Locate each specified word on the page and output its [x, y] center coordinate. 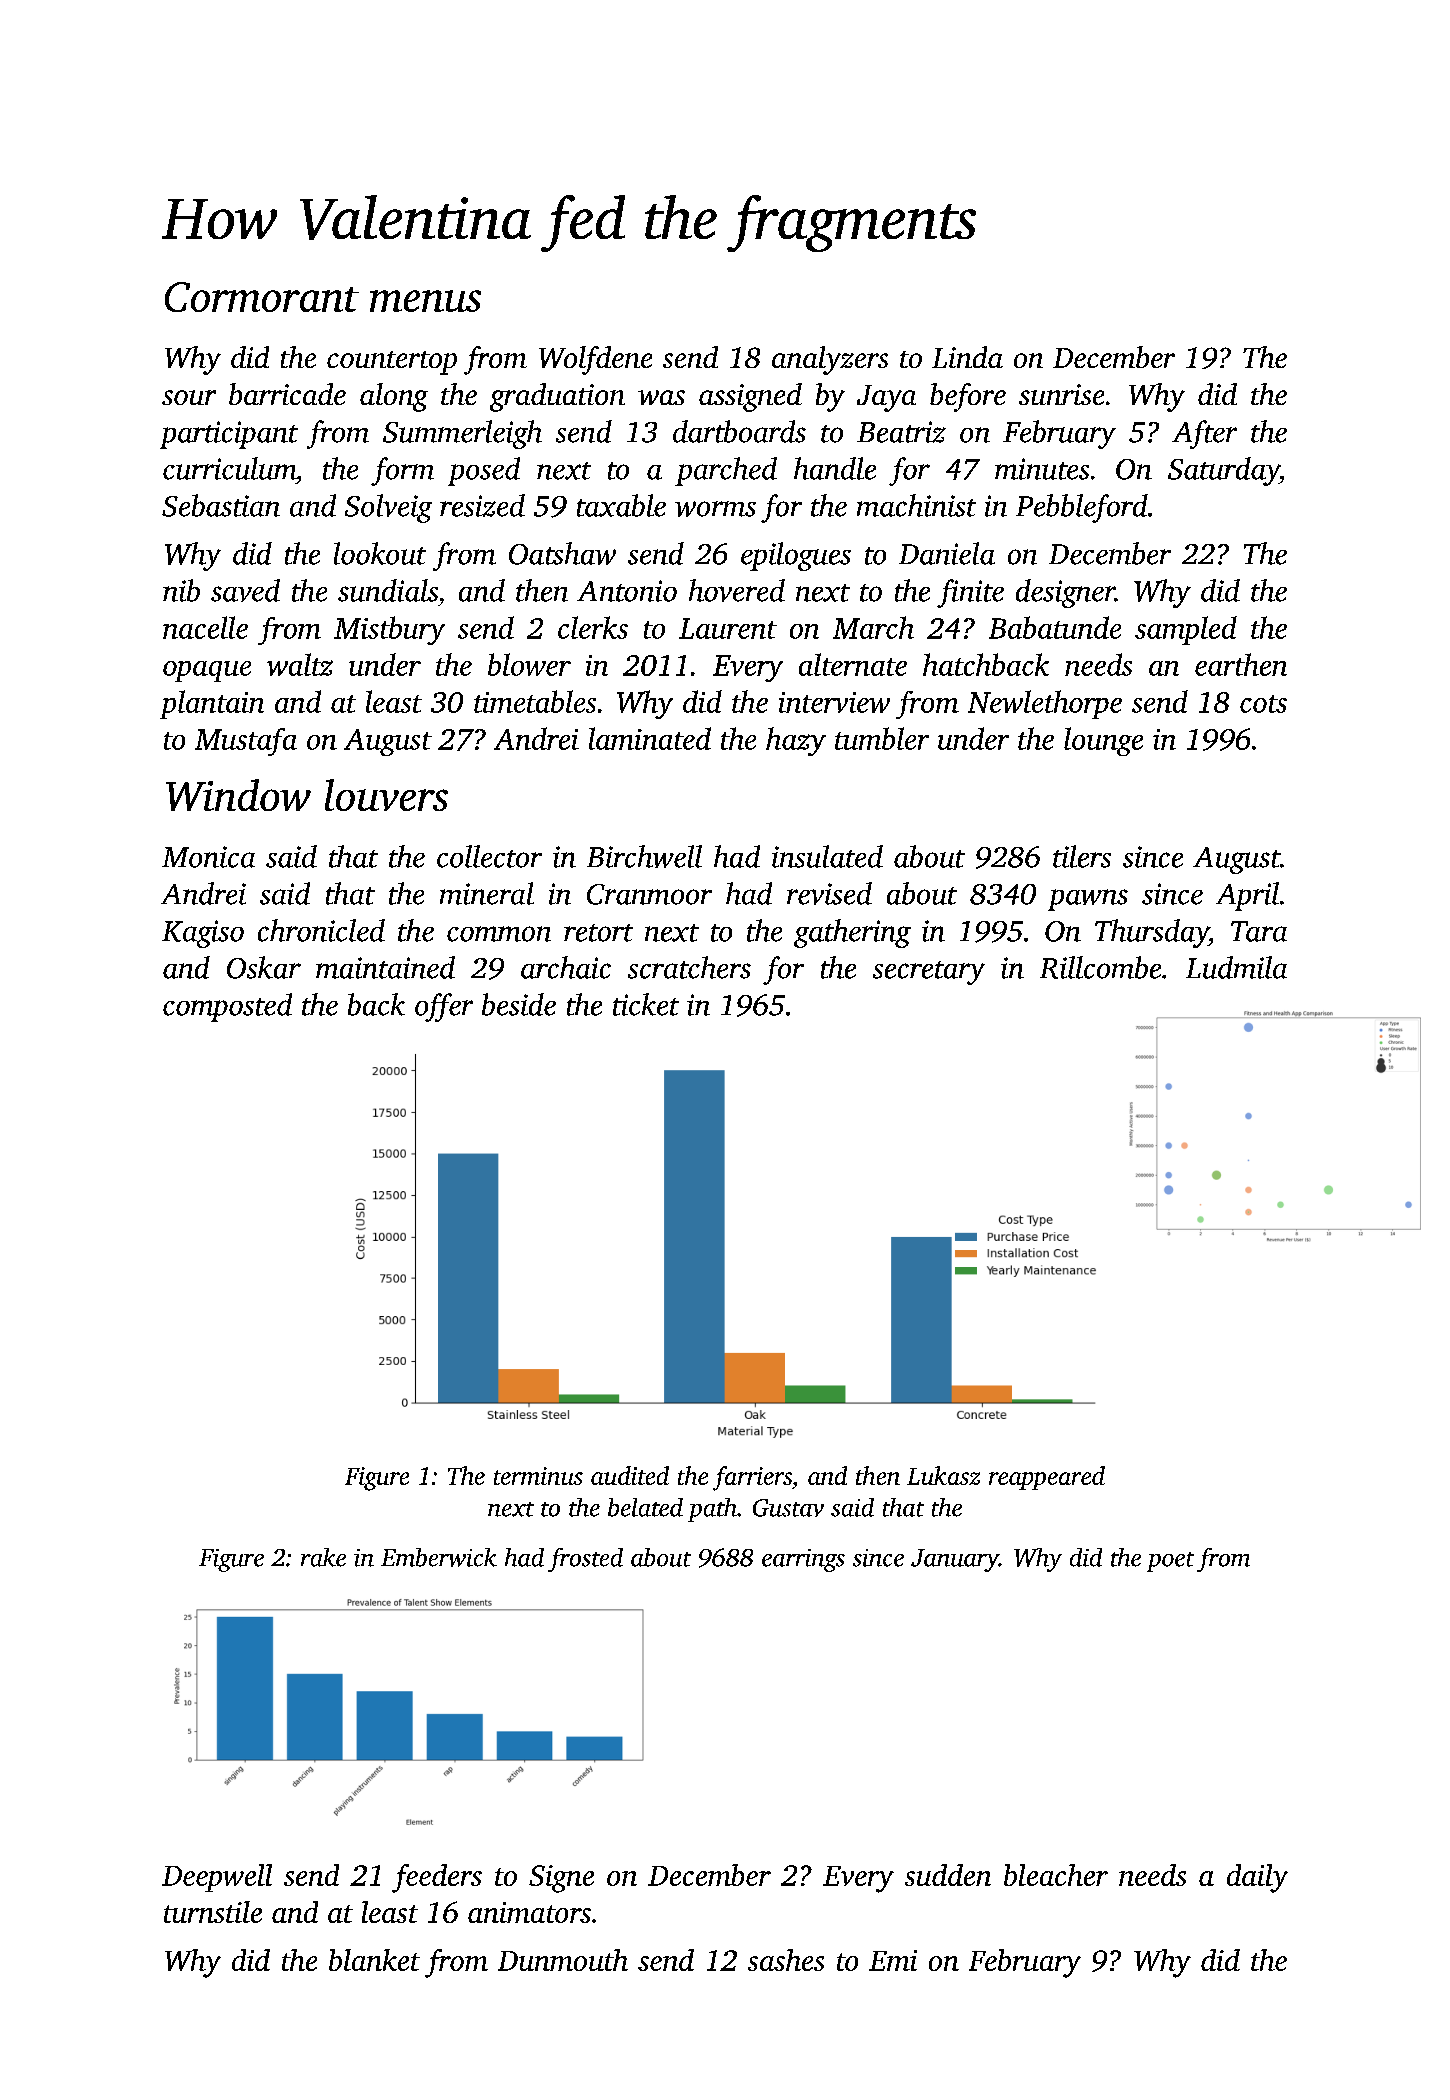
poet [1170, 1562]
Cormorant [262, 297]
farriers [752, 1478]
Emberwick [439, 1557]
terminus [538, 1476]
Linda [967, 357]
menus [425, 301]
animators [529, 1912]
